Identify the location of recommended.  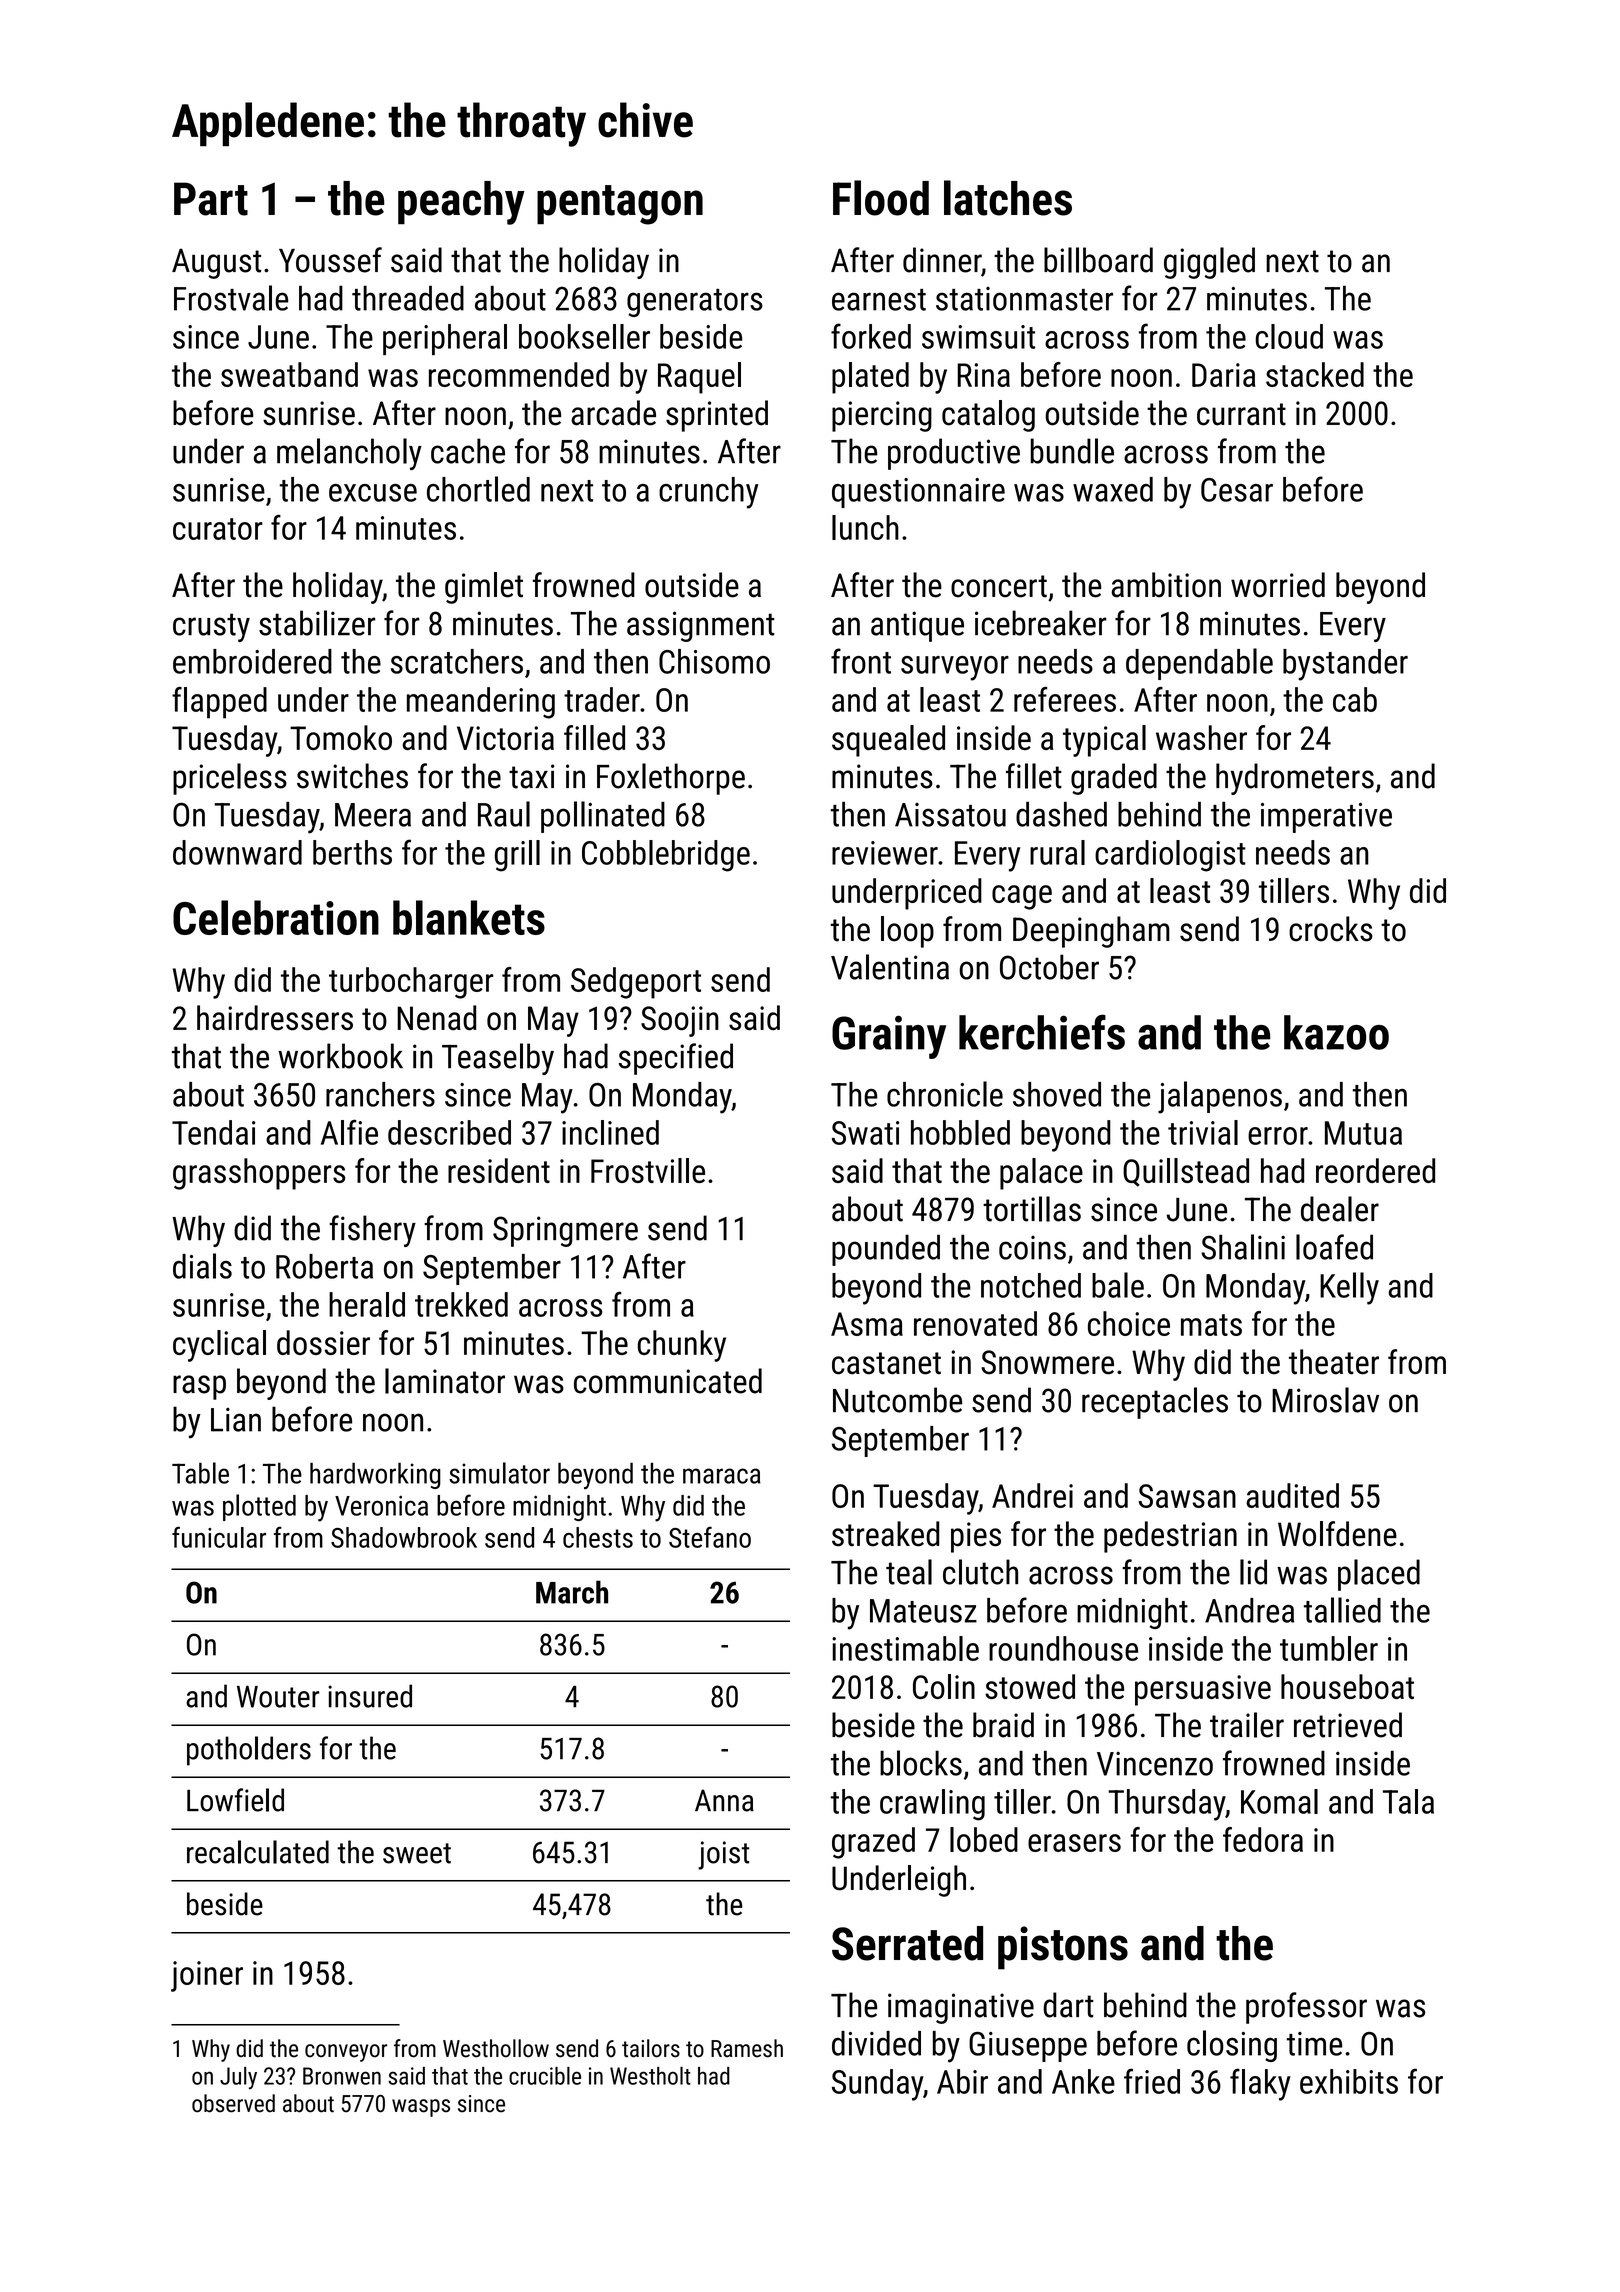
(519, 374).
